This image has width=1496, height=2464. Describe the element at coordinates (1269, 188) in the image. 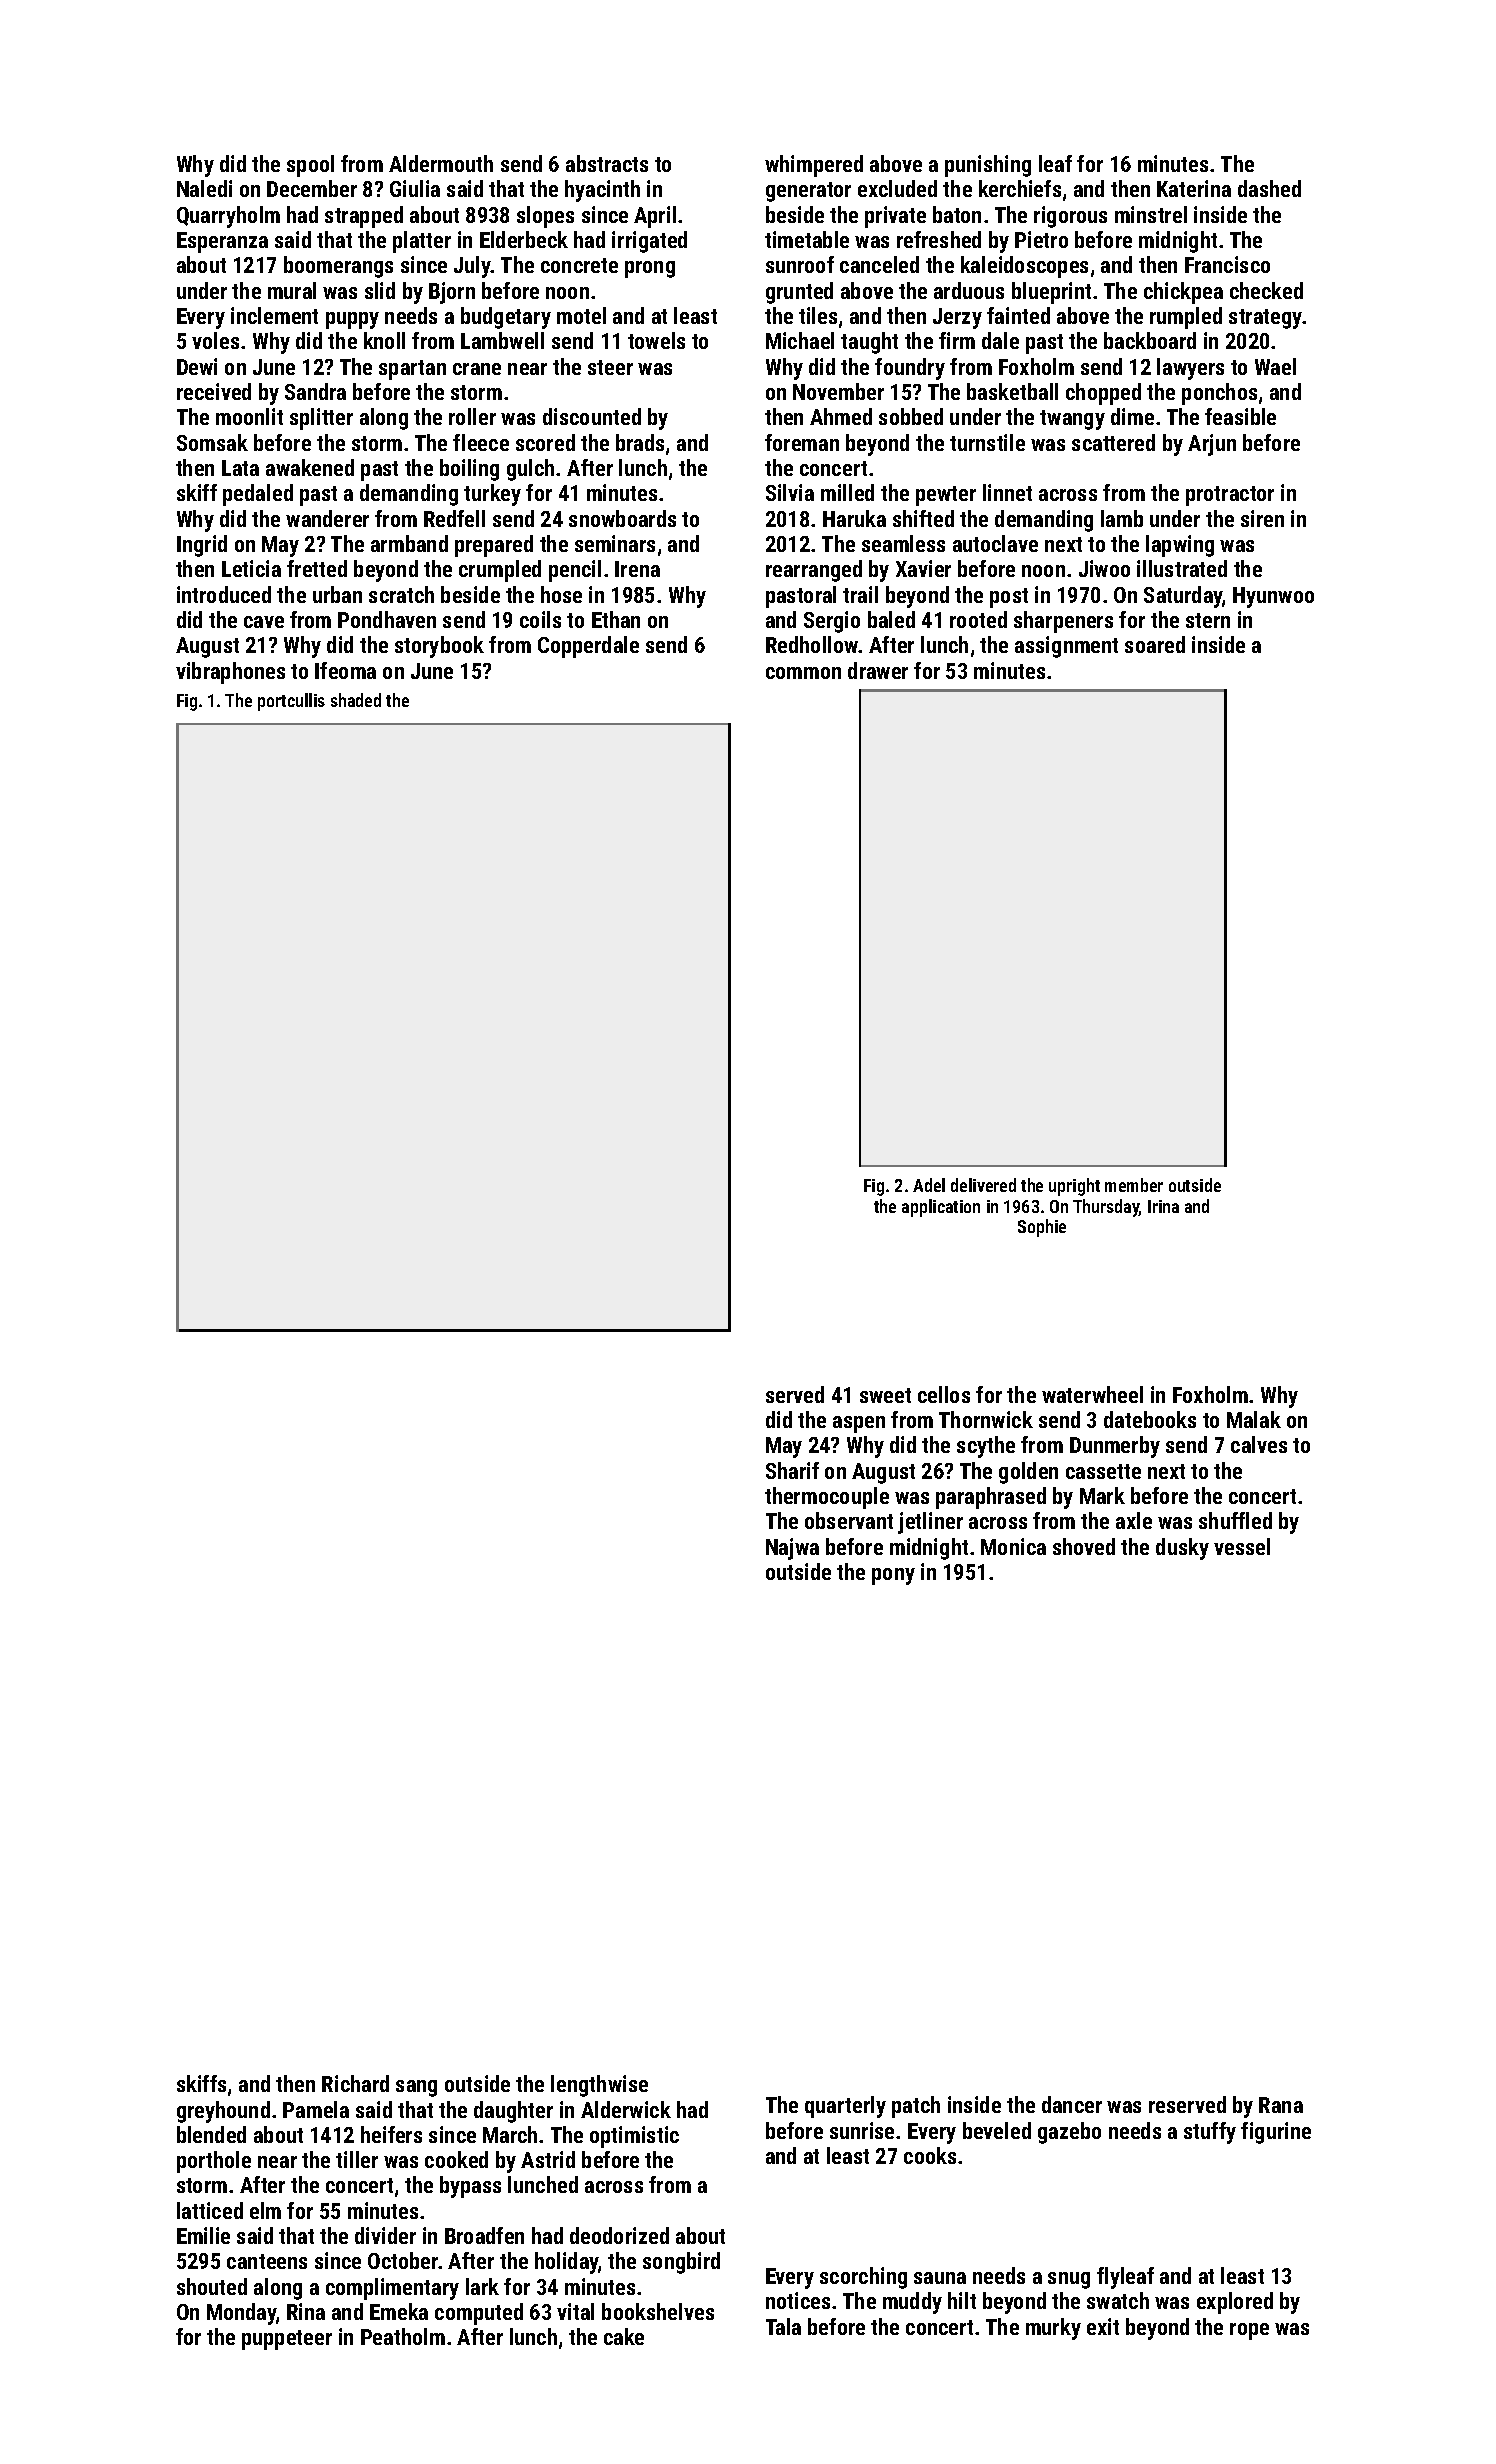

I see `dashed` at that location.
